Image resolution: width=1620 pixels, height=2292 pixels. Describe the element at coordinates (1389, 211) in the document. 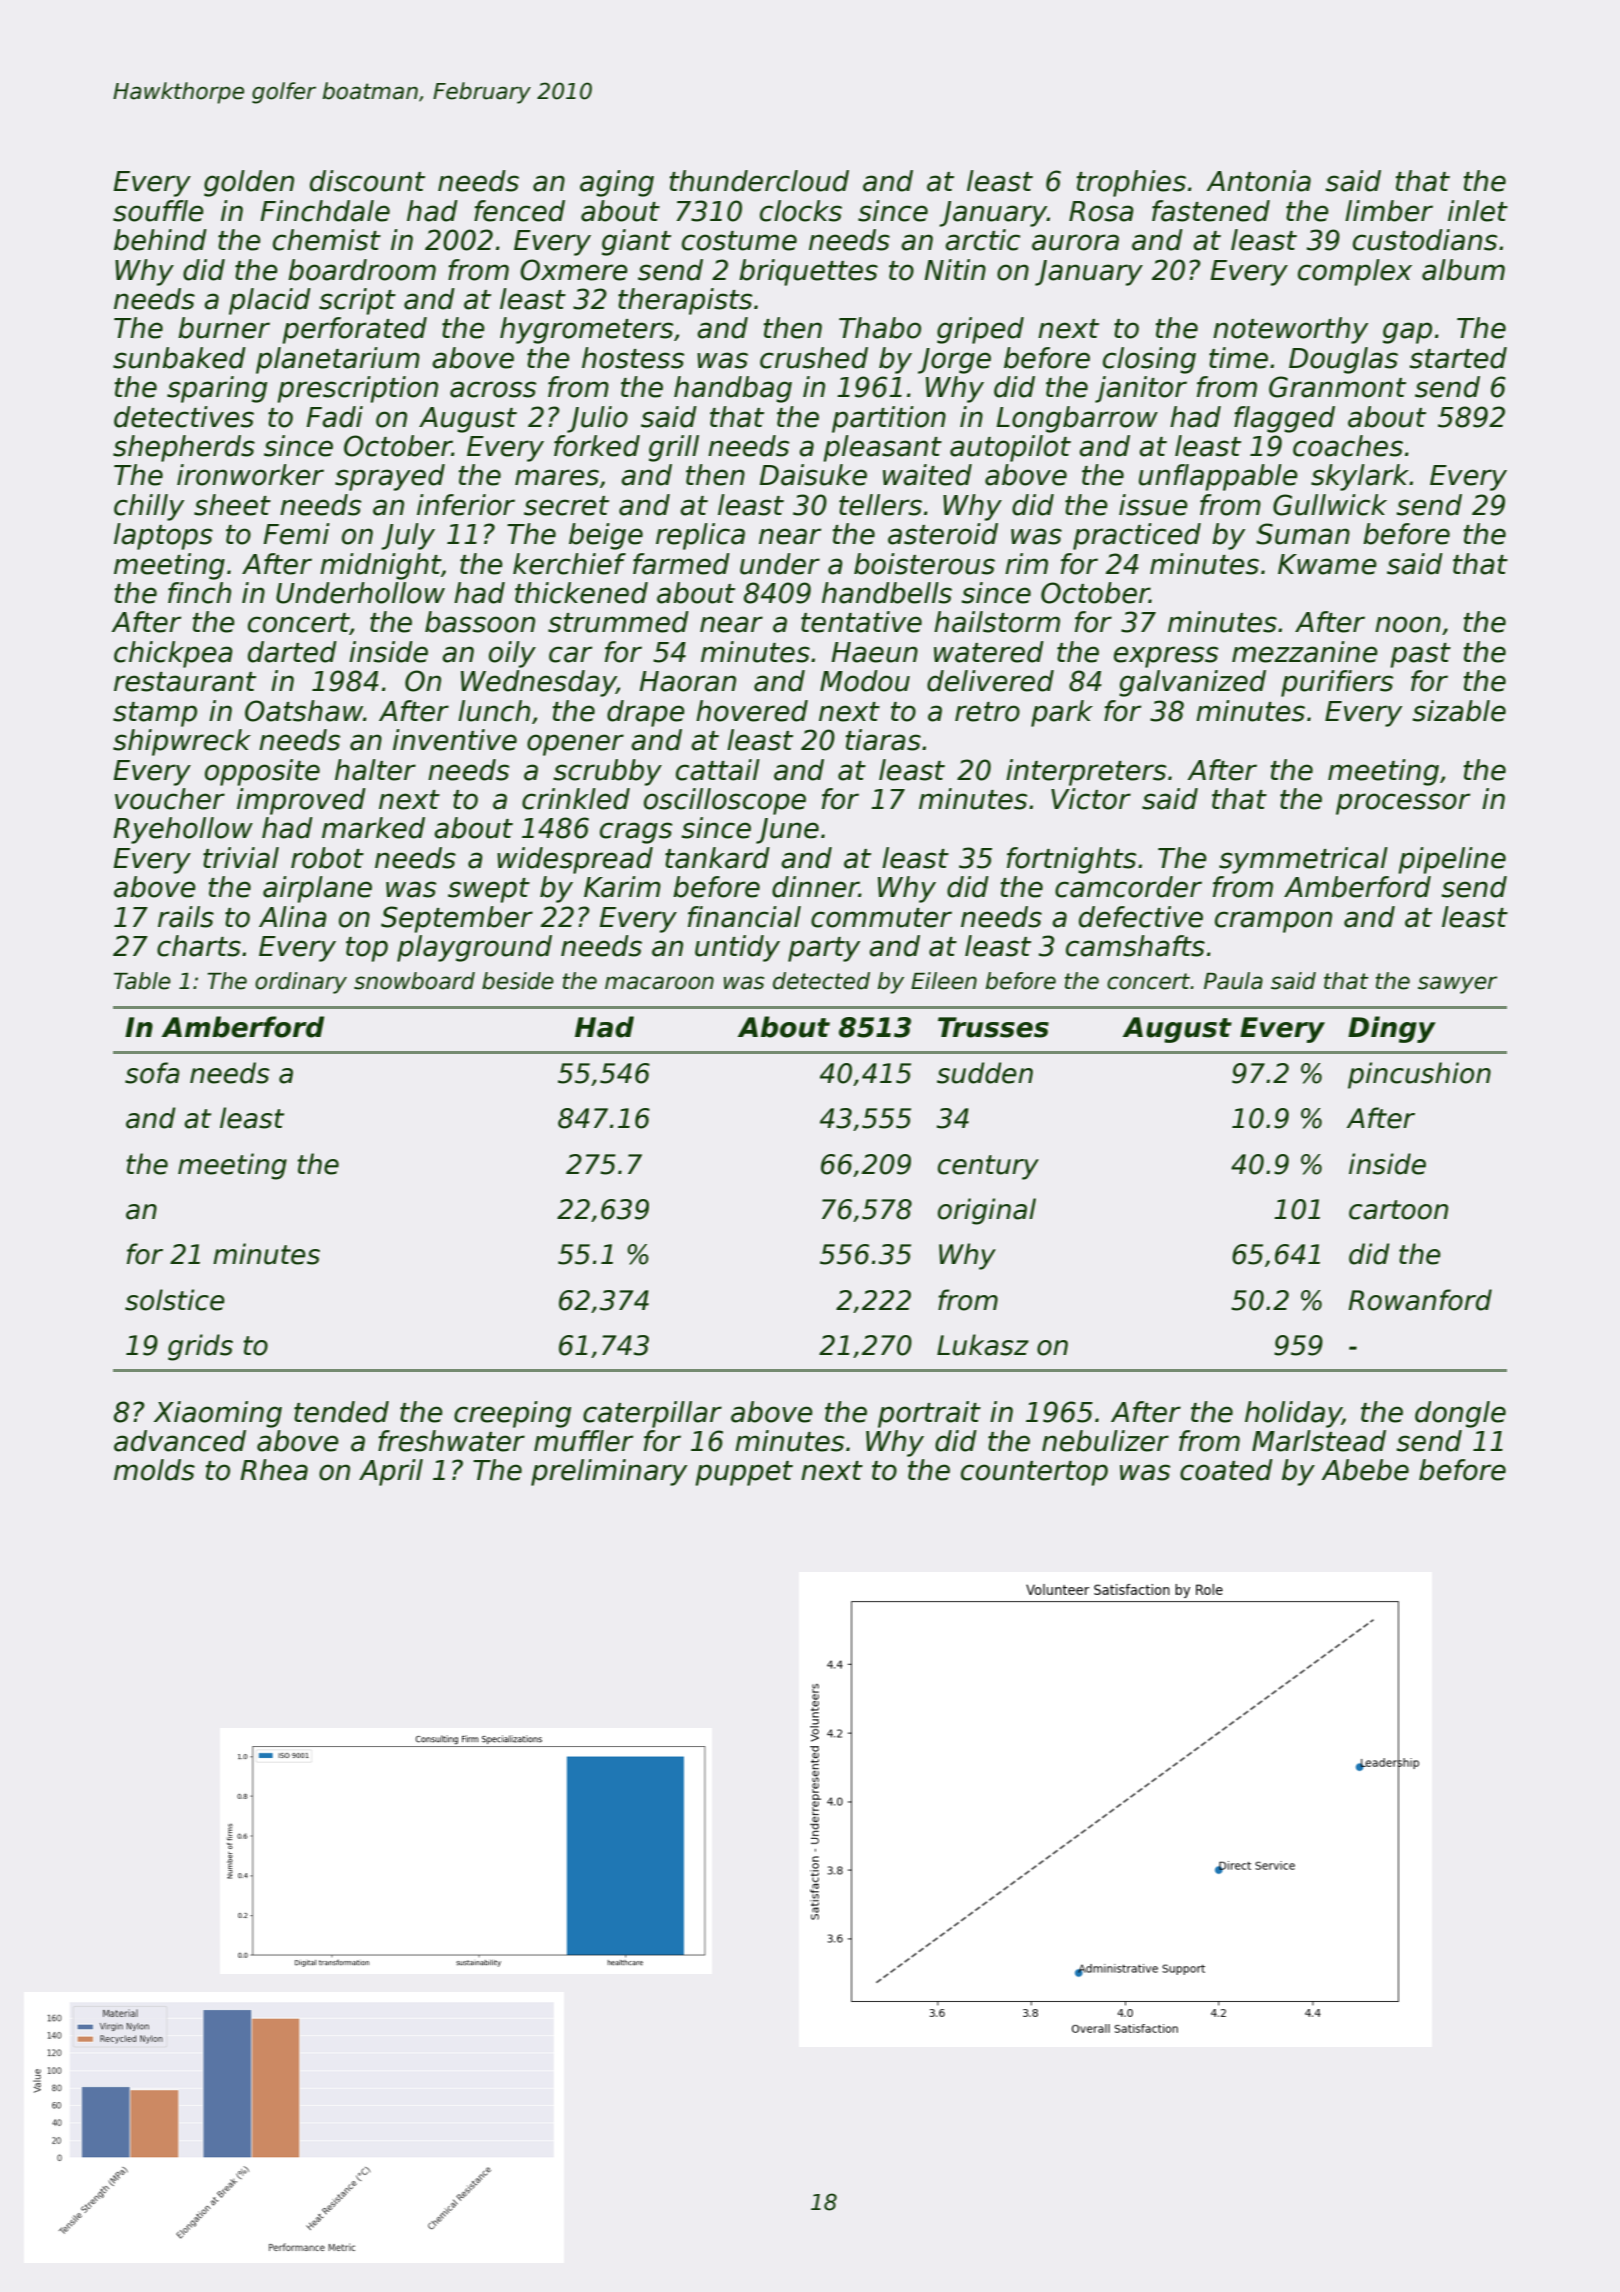

I see `limber` at that location.
